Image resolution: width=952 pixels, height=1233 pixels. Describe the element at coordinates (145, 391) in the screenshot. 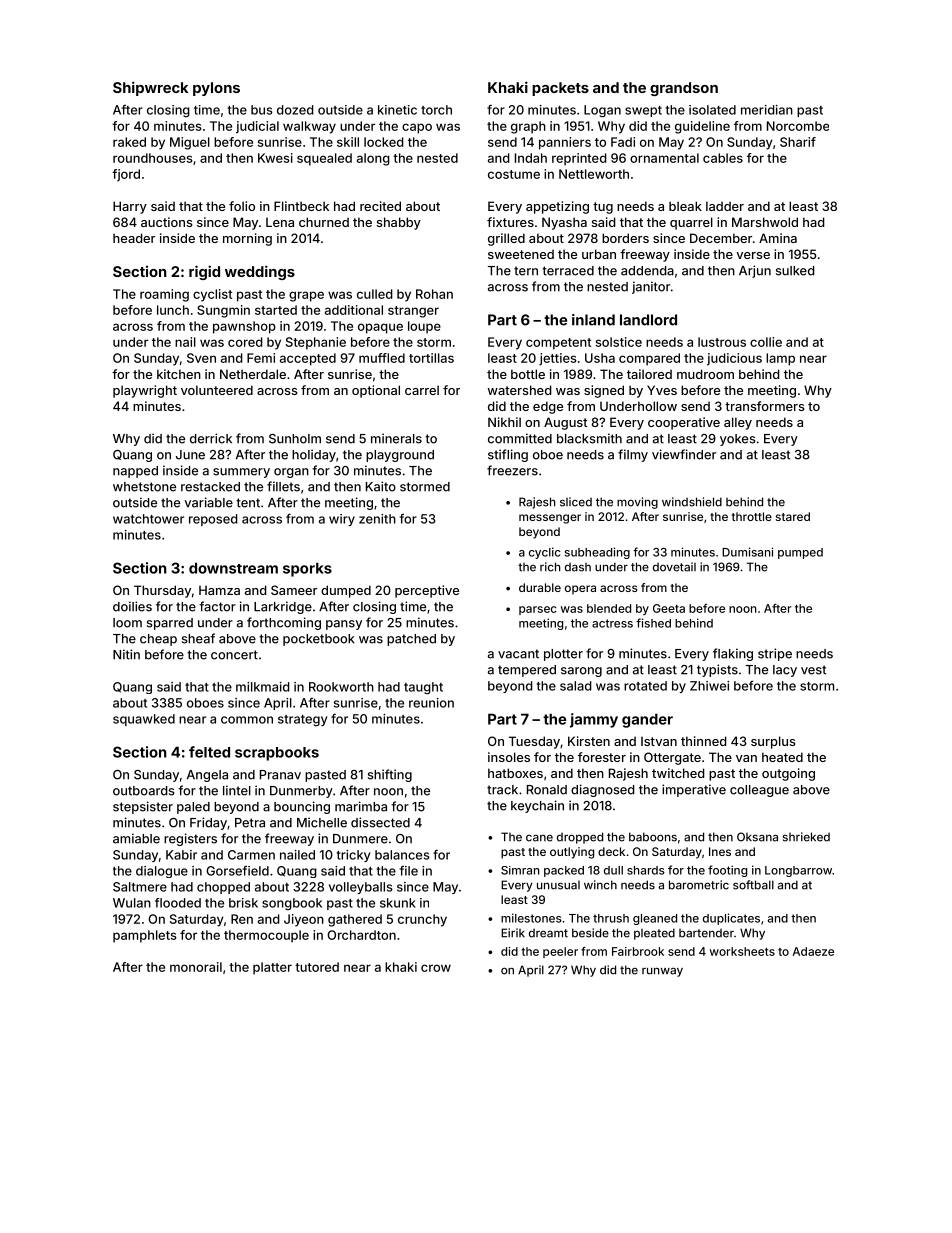

I see `playwright` at that location.
